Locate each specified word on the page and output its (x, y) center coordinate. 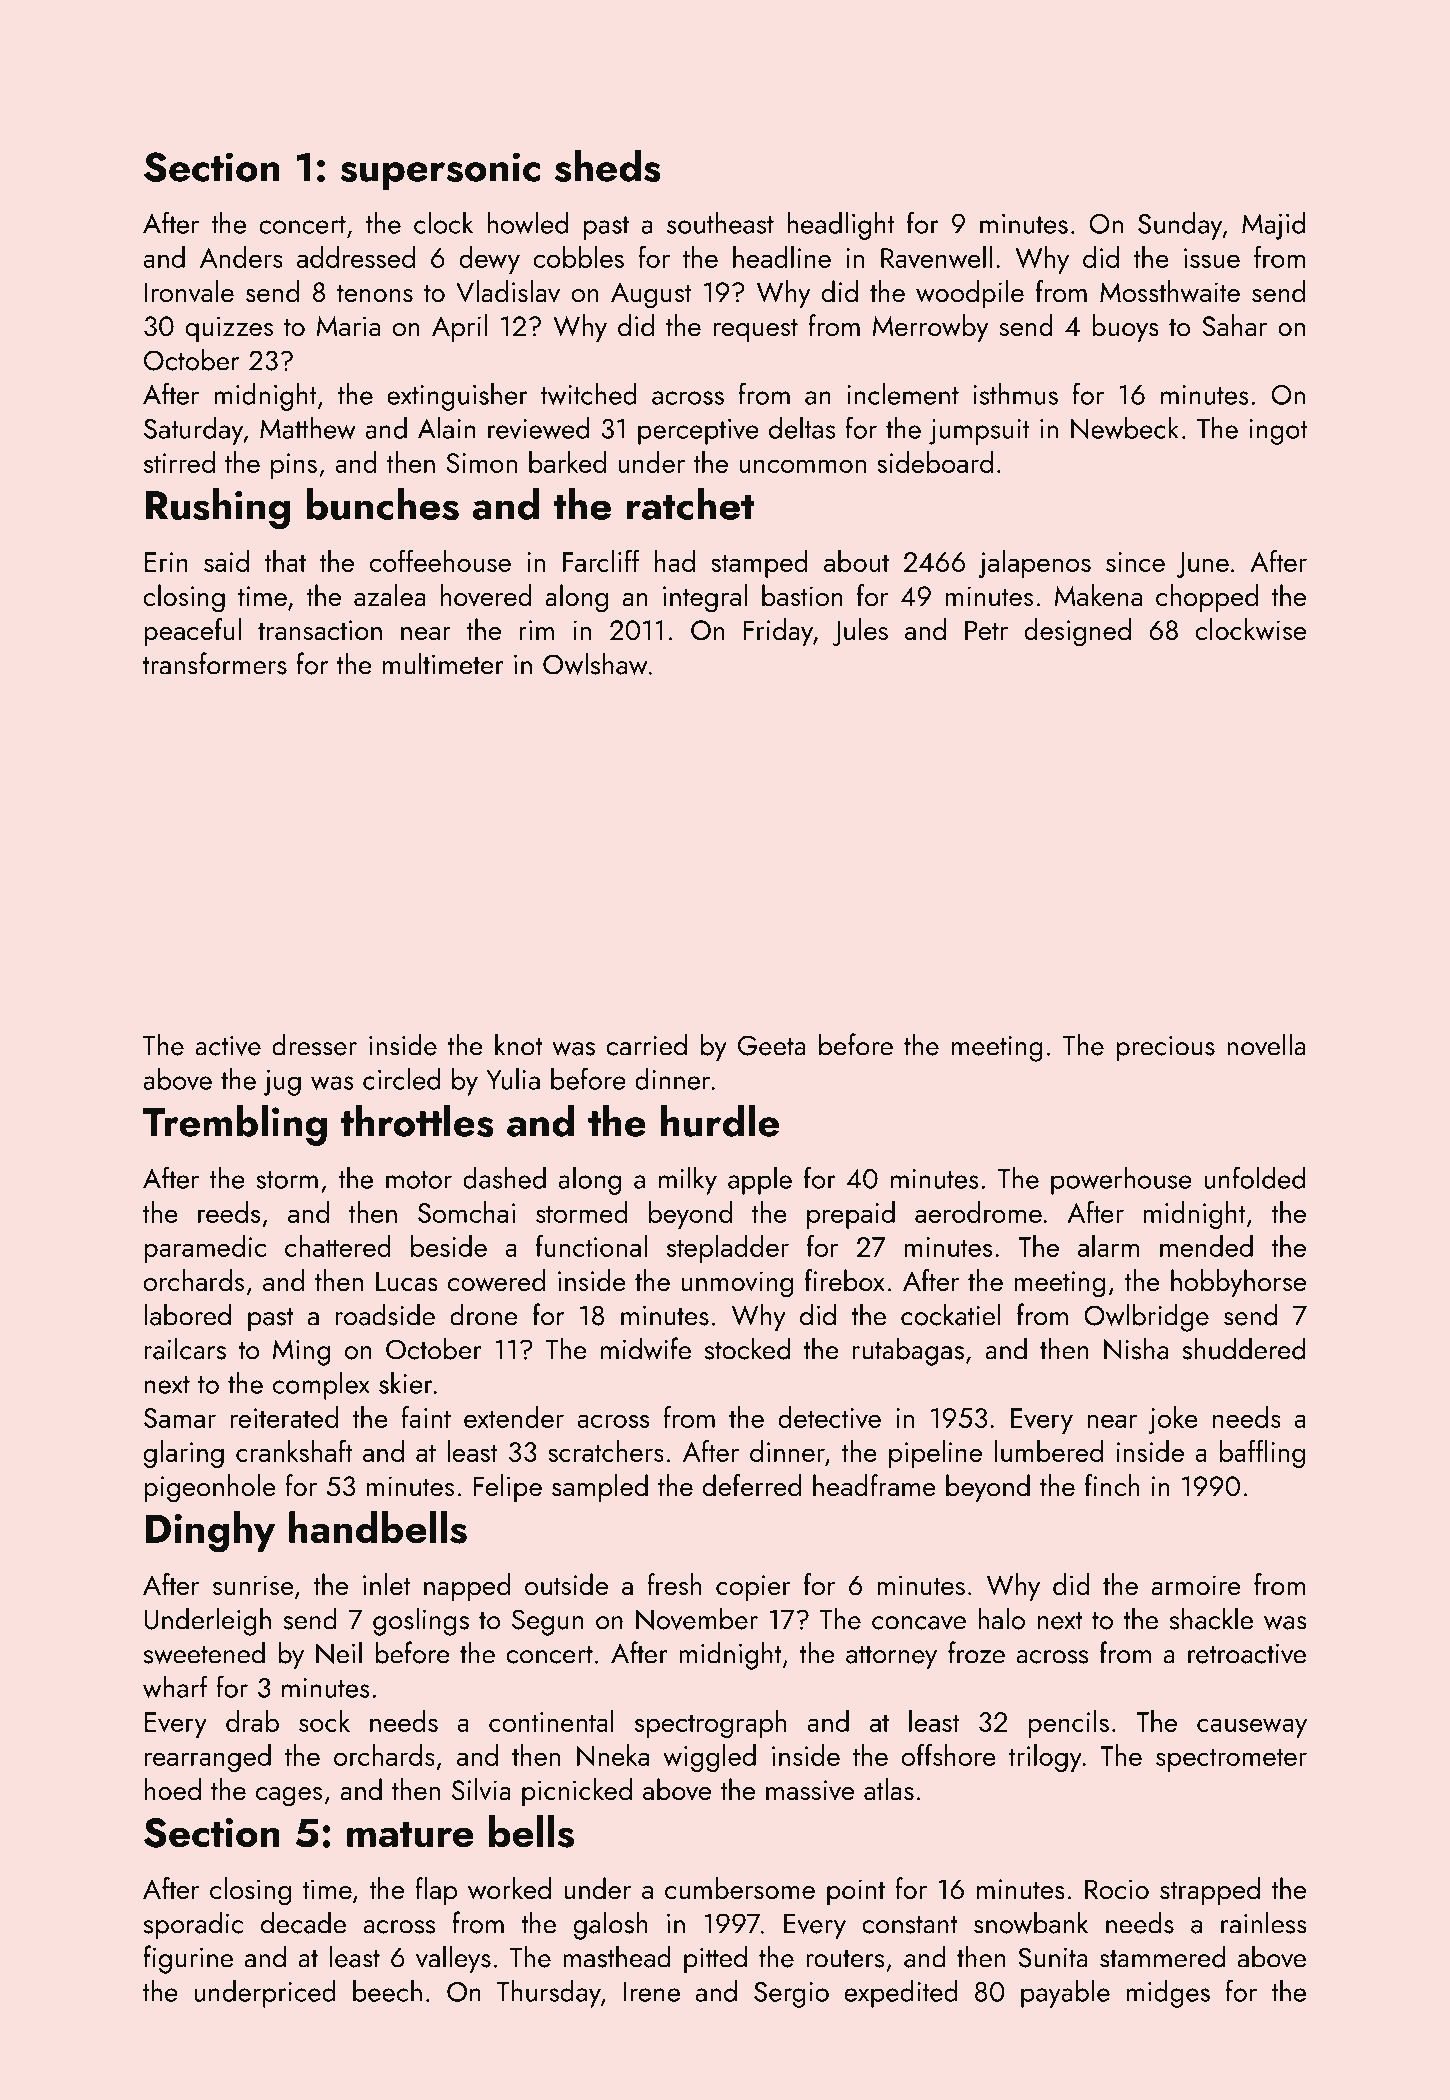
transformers (215, 663)
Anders (241, 257)
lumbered (1049, 1451)
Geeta (772, 1045)
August (651, 295)
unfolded (1254, 1178)
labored (188, 1314)
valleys (453, 1959)
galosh (611, 1925)
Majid (1273, 226)
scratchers (606, 1451)
